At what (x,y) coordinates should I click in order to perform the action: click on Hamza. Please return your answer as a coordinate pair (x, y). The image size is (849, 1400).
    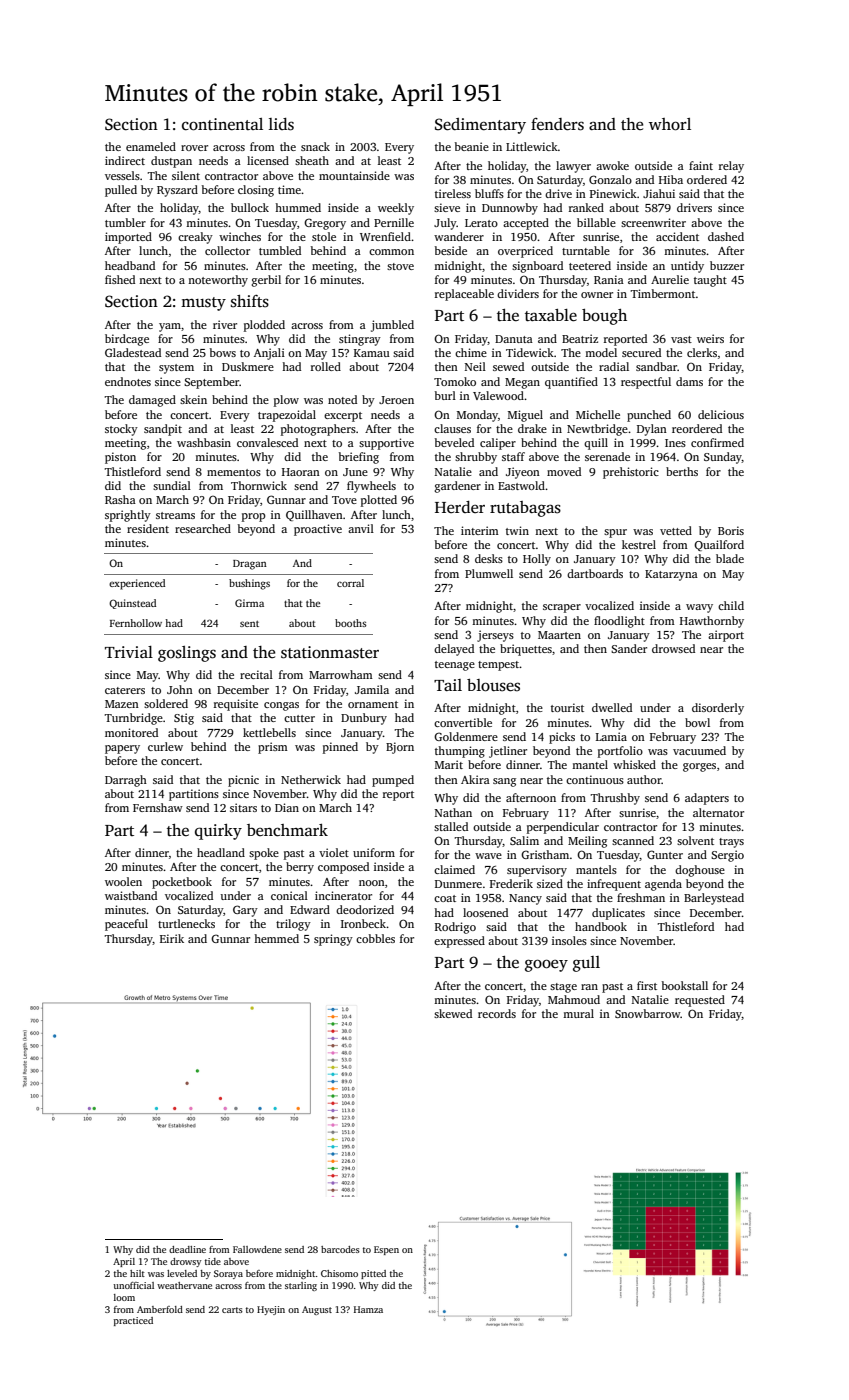
    Looking at the image, I should click on (368, 1309).
